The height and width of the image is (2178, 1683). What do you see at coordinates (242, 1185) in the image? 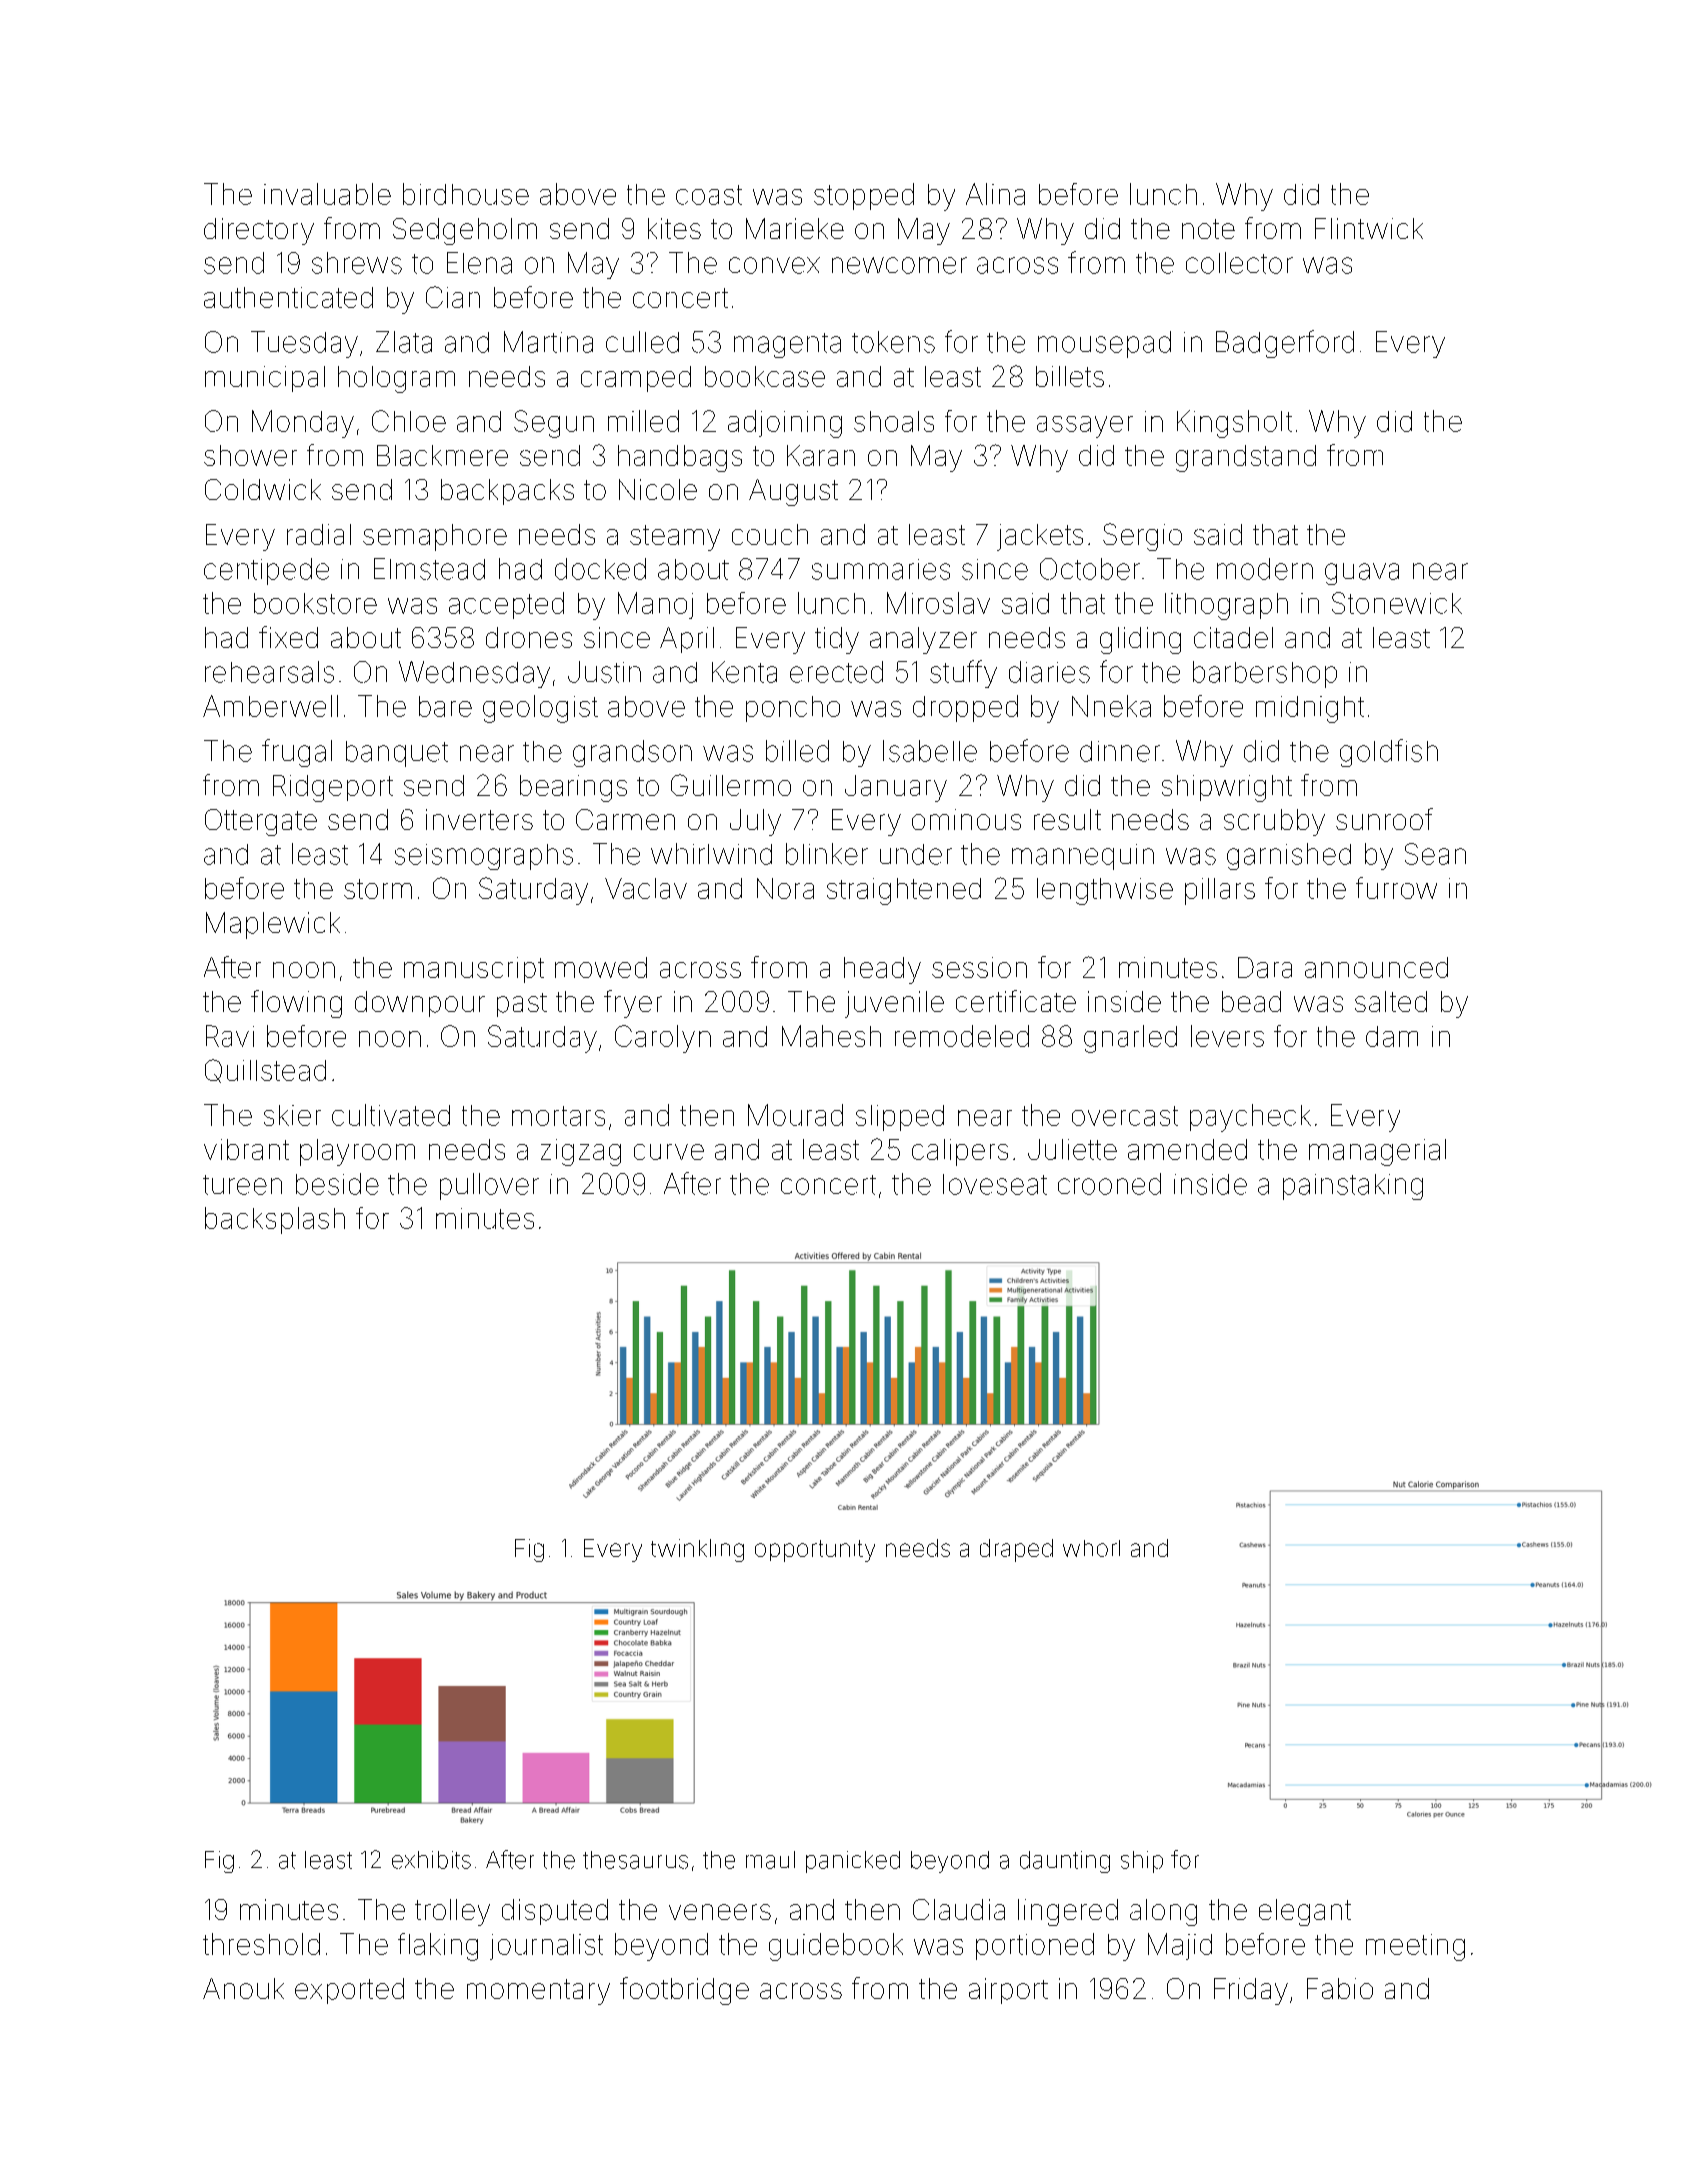
I see `tureen` at bounding box center [242, 1185].
